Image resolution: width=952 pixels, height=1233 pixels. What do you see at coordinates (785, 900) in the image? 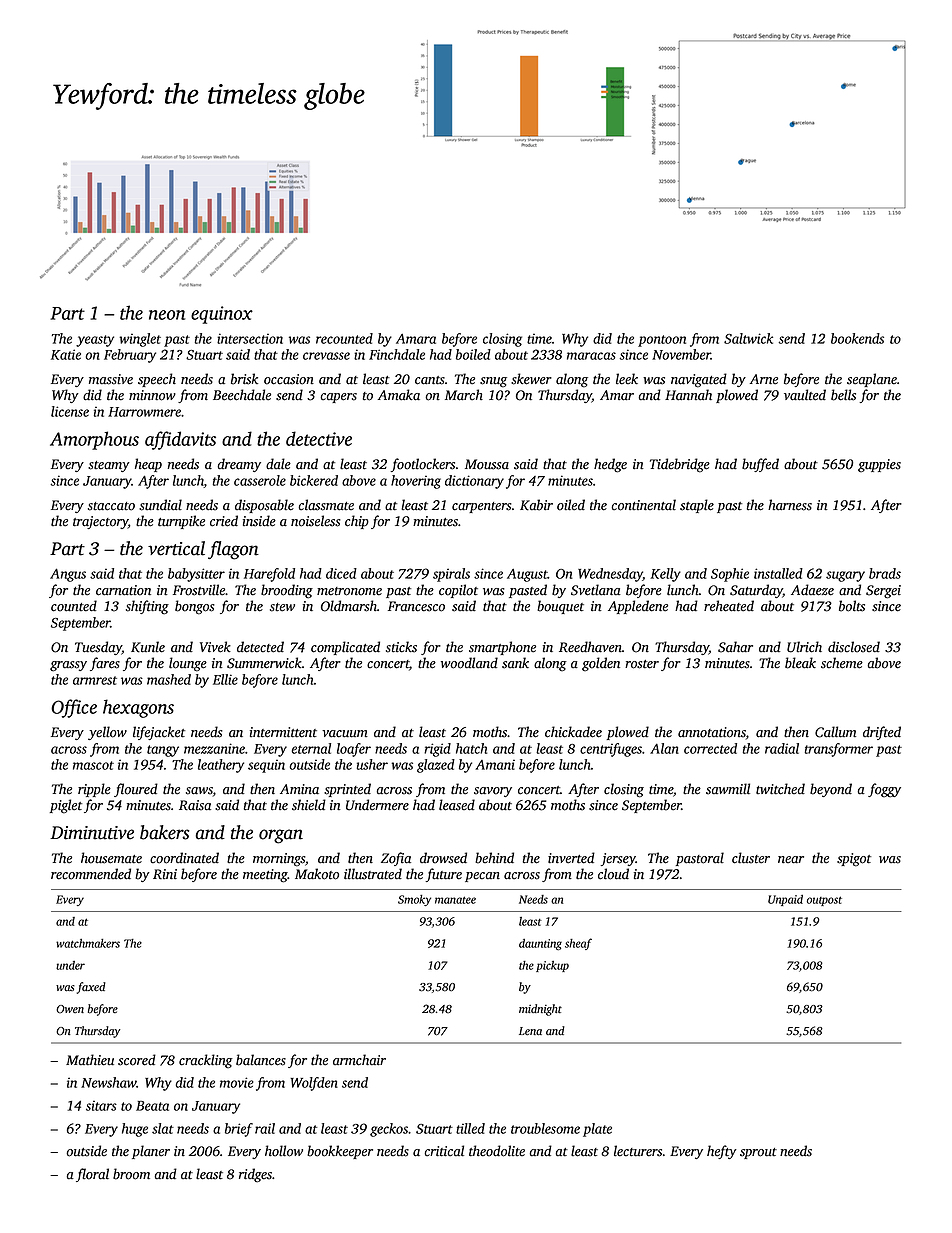
I see `Unpaid` at bounding box center [785, 900].
